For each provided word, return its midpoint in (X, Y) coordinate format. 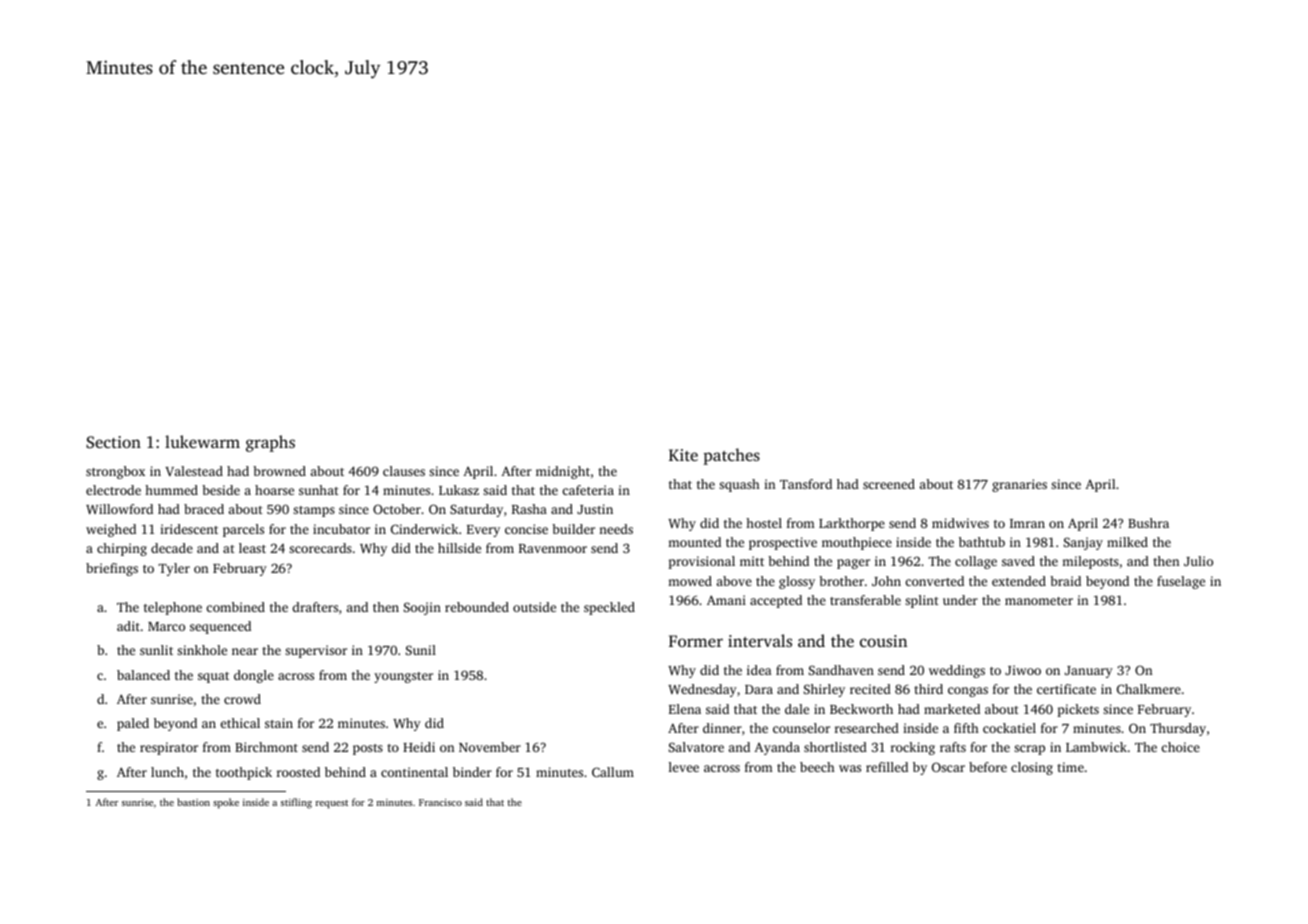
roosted (298, 772)
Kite (683, 455)
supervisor (316, 651)
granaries (1019, 485)
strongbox (115, 472)
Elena (685, 709)
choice (1181, 747)
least (252, 548)
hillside (459, 548)
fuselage (1181, 582)
